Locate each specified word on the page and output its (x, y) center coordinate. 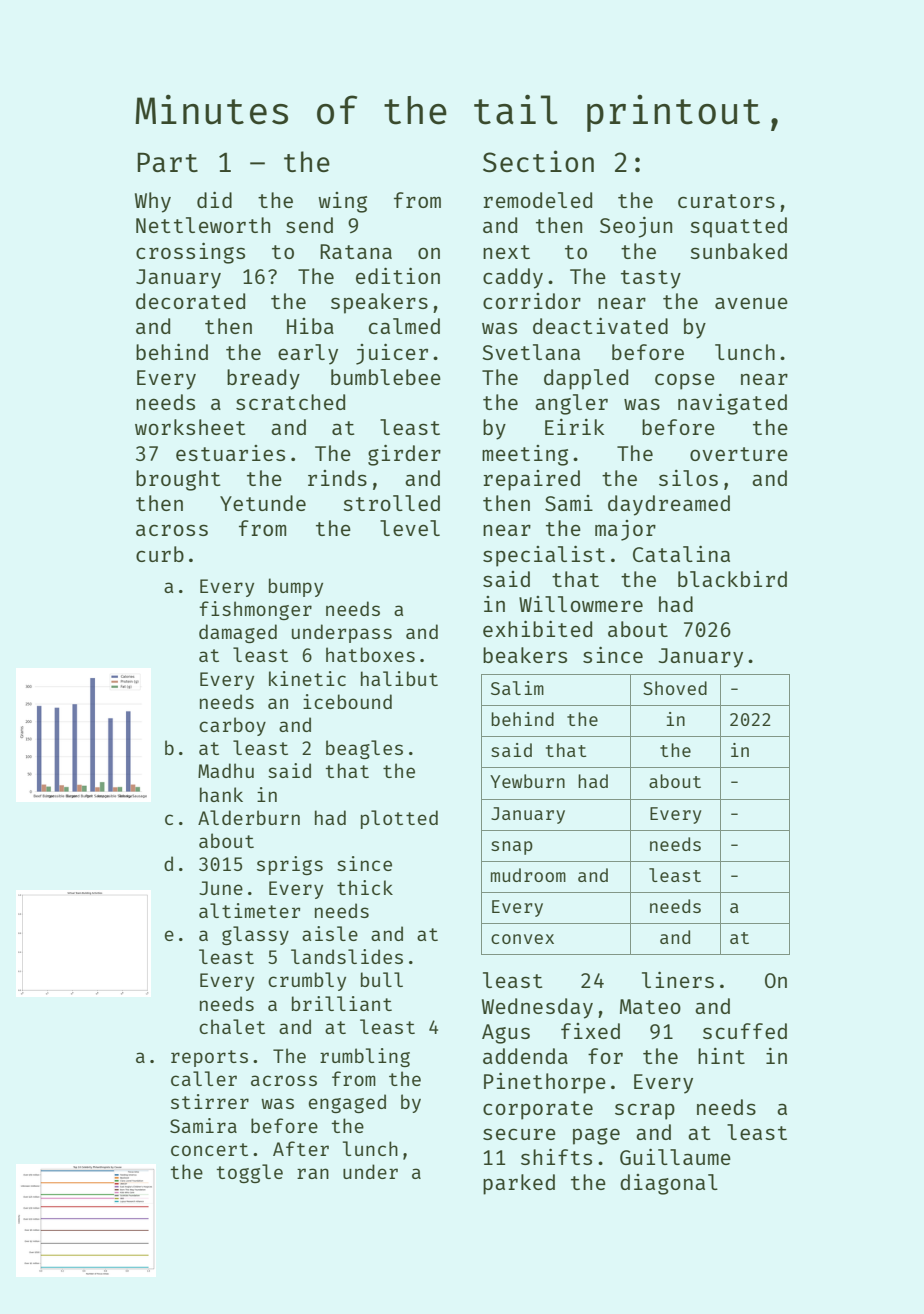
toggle (249, 1173)
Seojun (636, 227)
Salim (517, 688)
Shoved (675, 688)
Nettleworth (203, 225)
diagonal (669, 1184)
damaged (238, 633)
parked (519, 1184)
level (410, 528)
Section (538, 161)
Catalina (681, 554)
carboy (232, 726)
